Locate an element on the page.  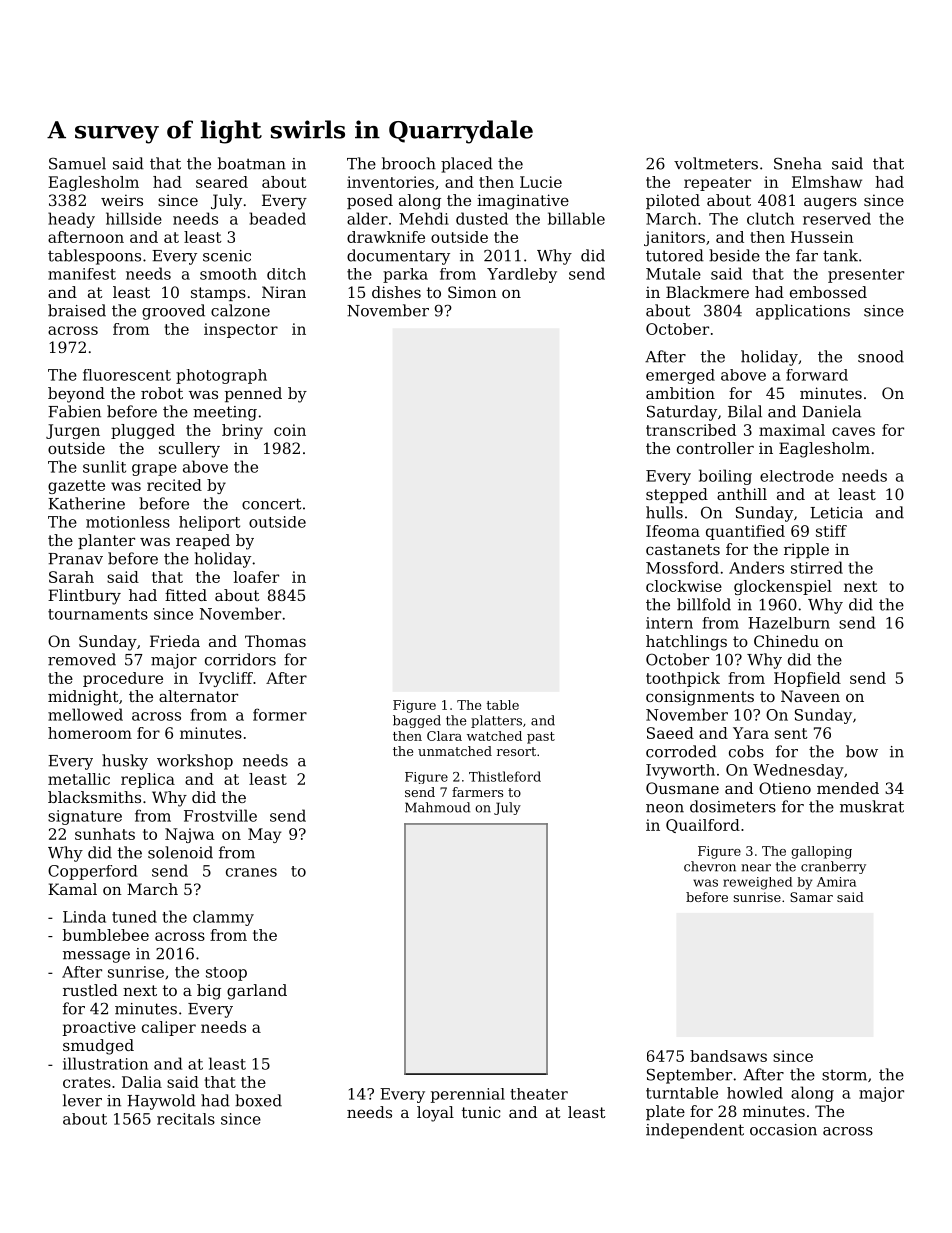
sunlit is located at coordinates (104, 466).
